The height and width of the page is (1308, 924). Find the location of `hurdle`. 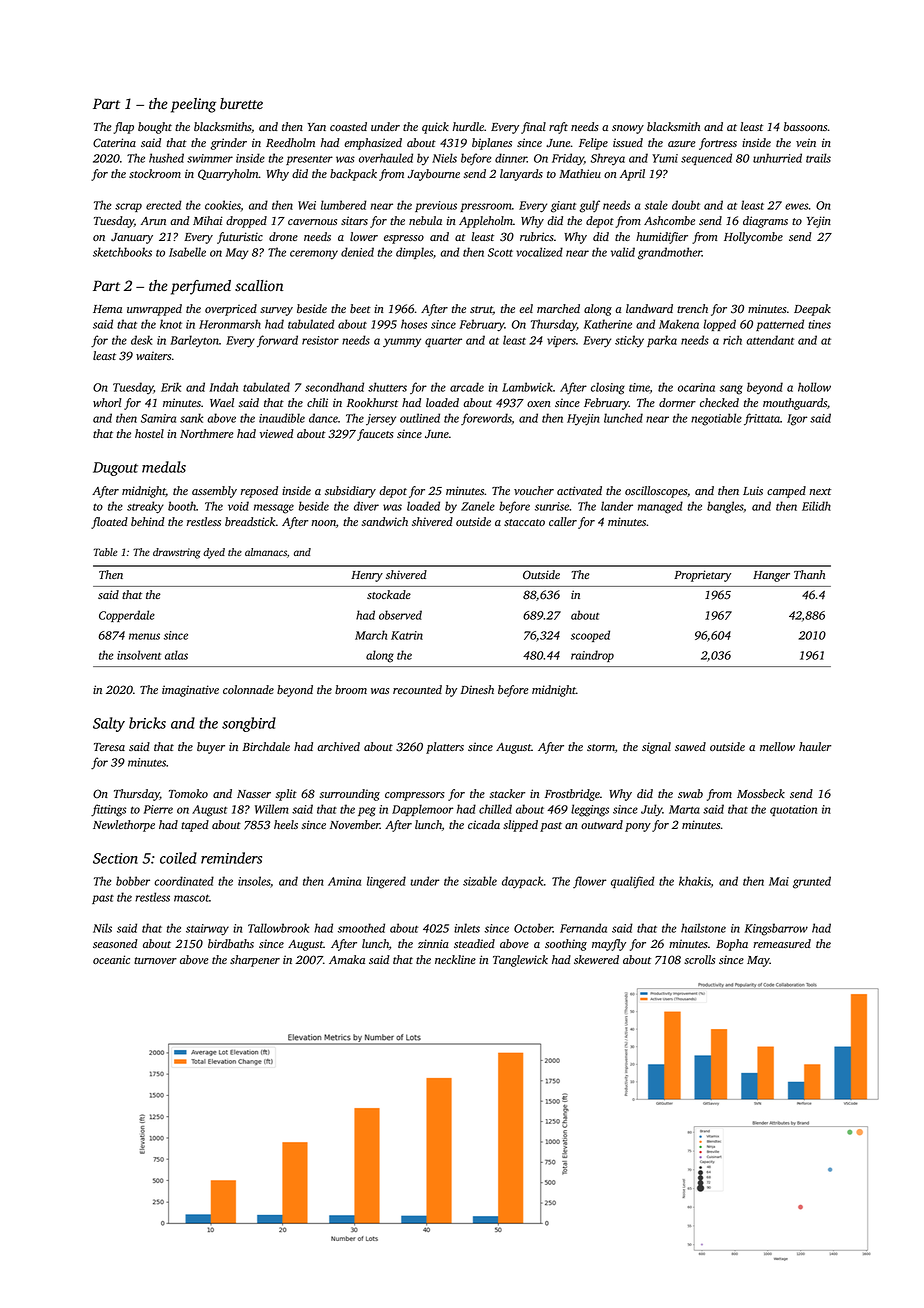

hurdle is located at coordinates (468, 126).
